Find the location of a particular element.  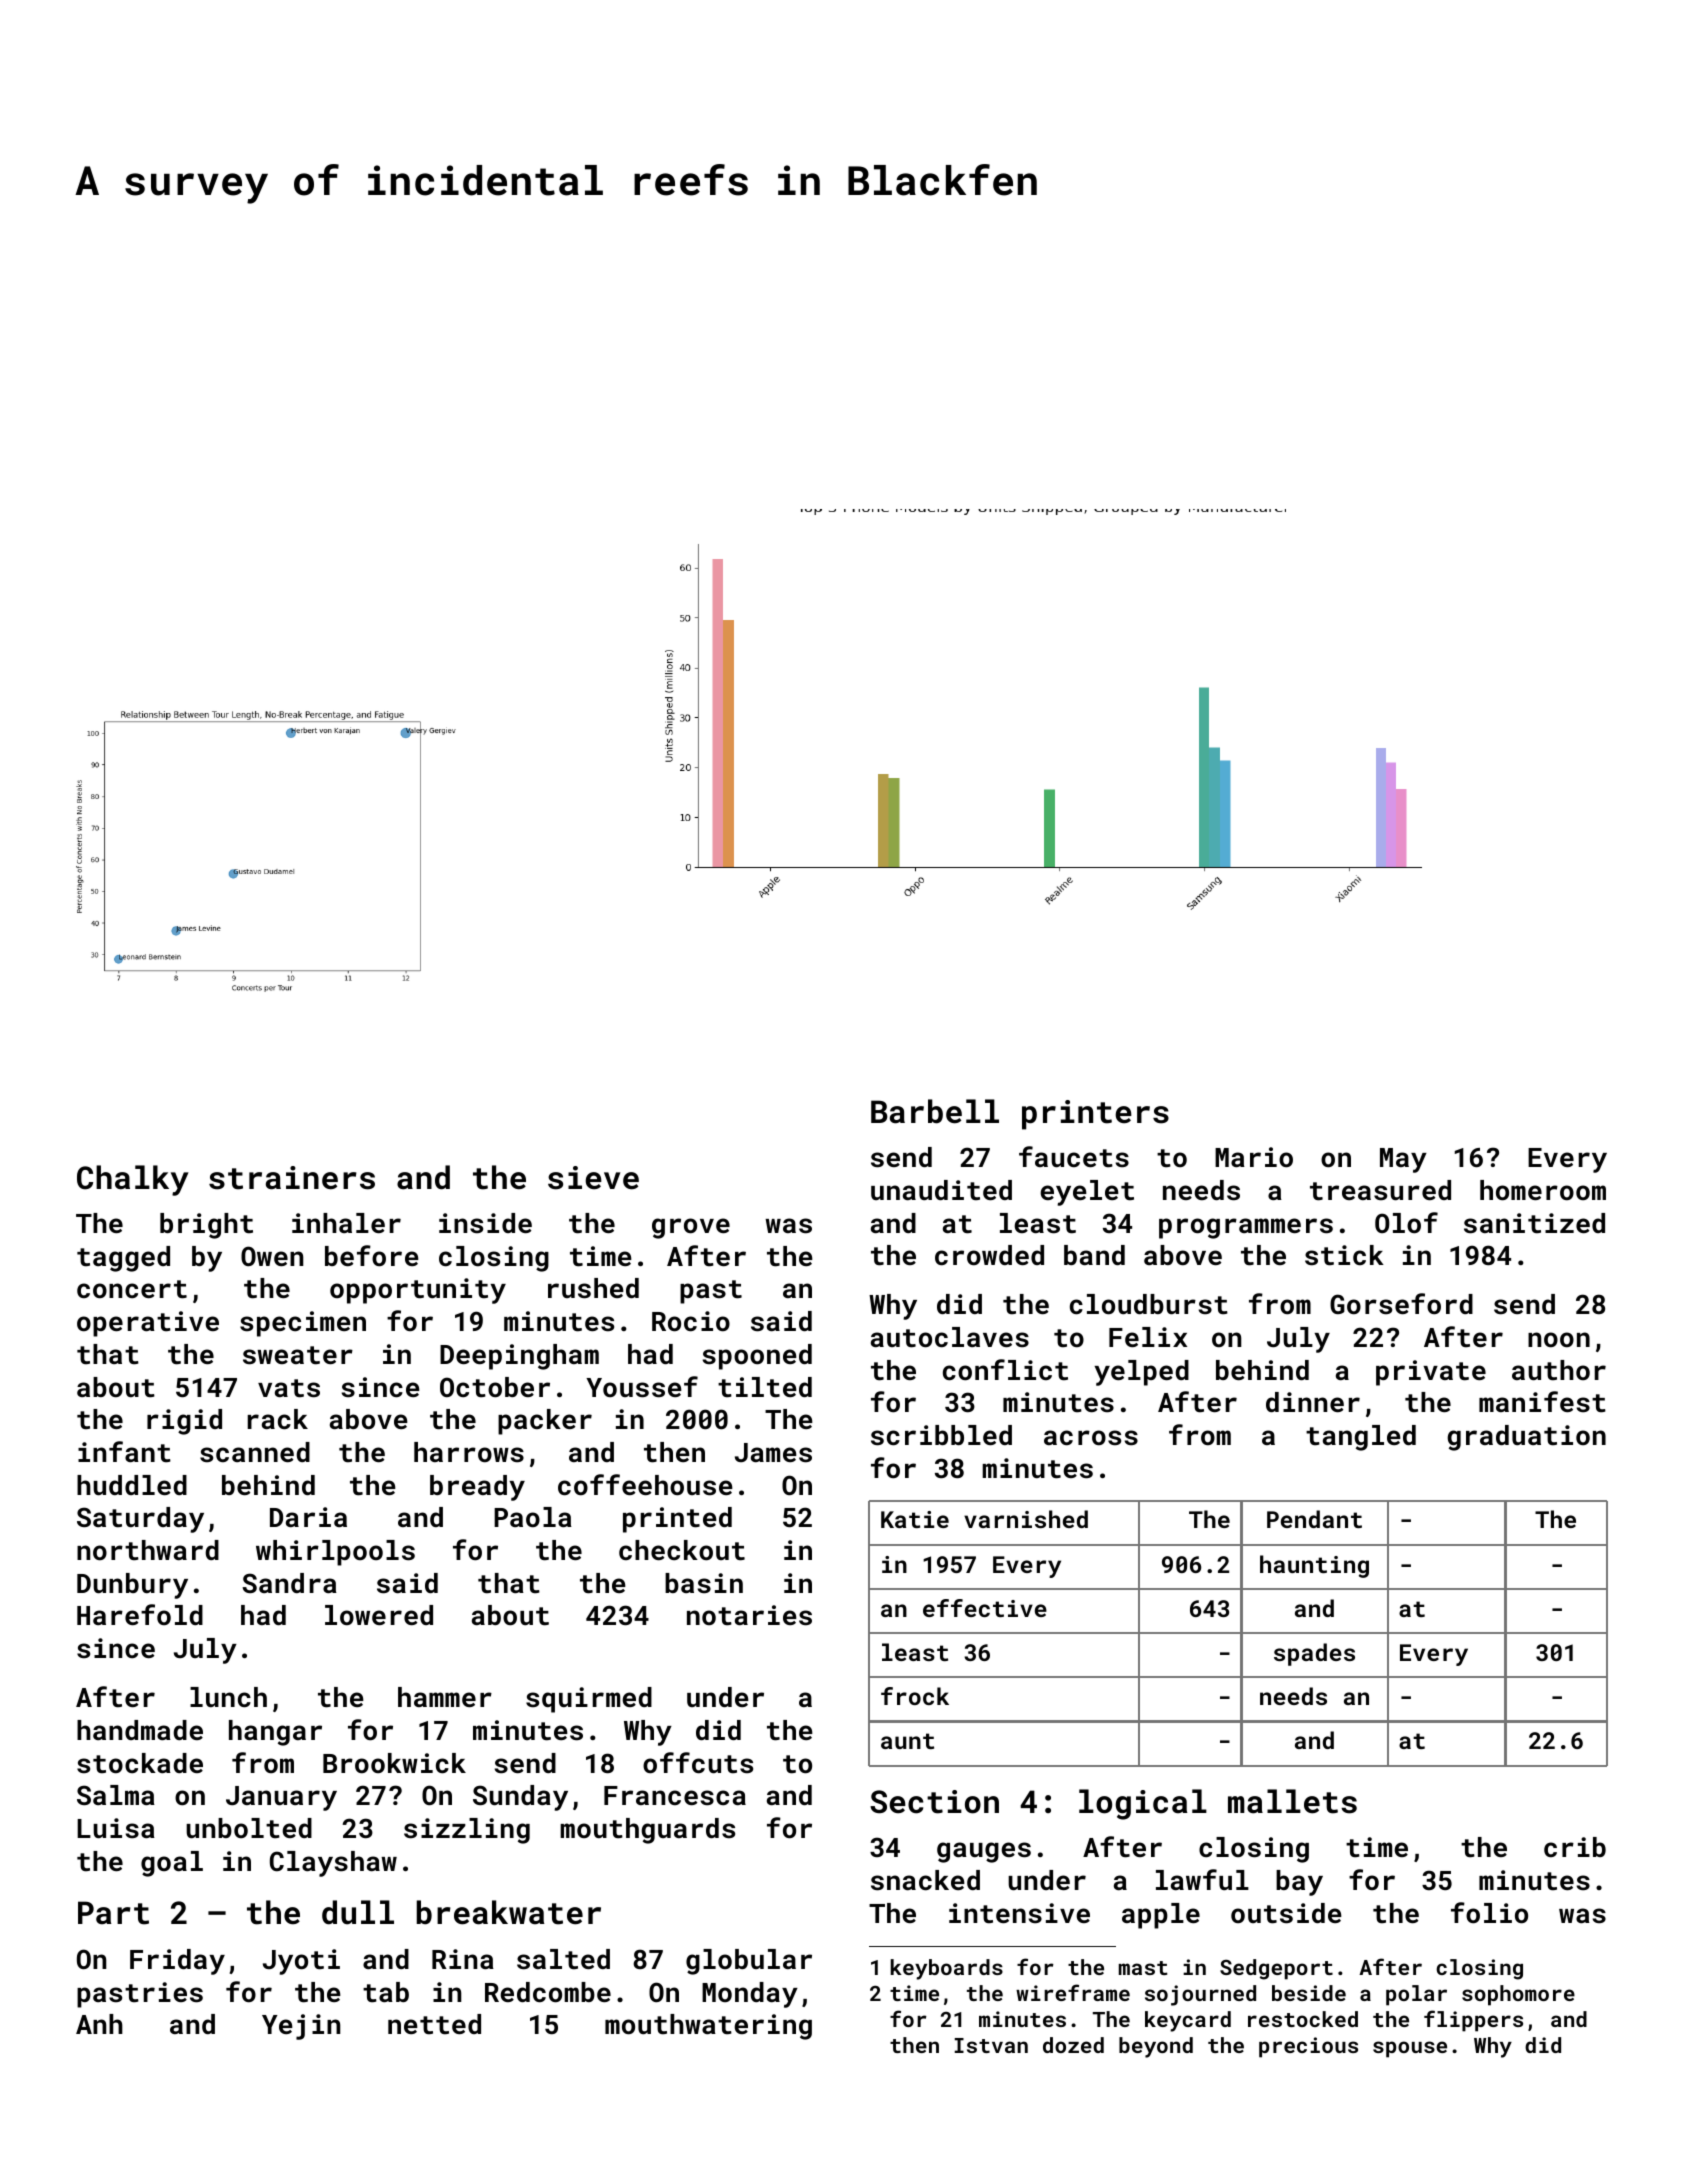

treasured is located at coordinates (1380, 1190).
